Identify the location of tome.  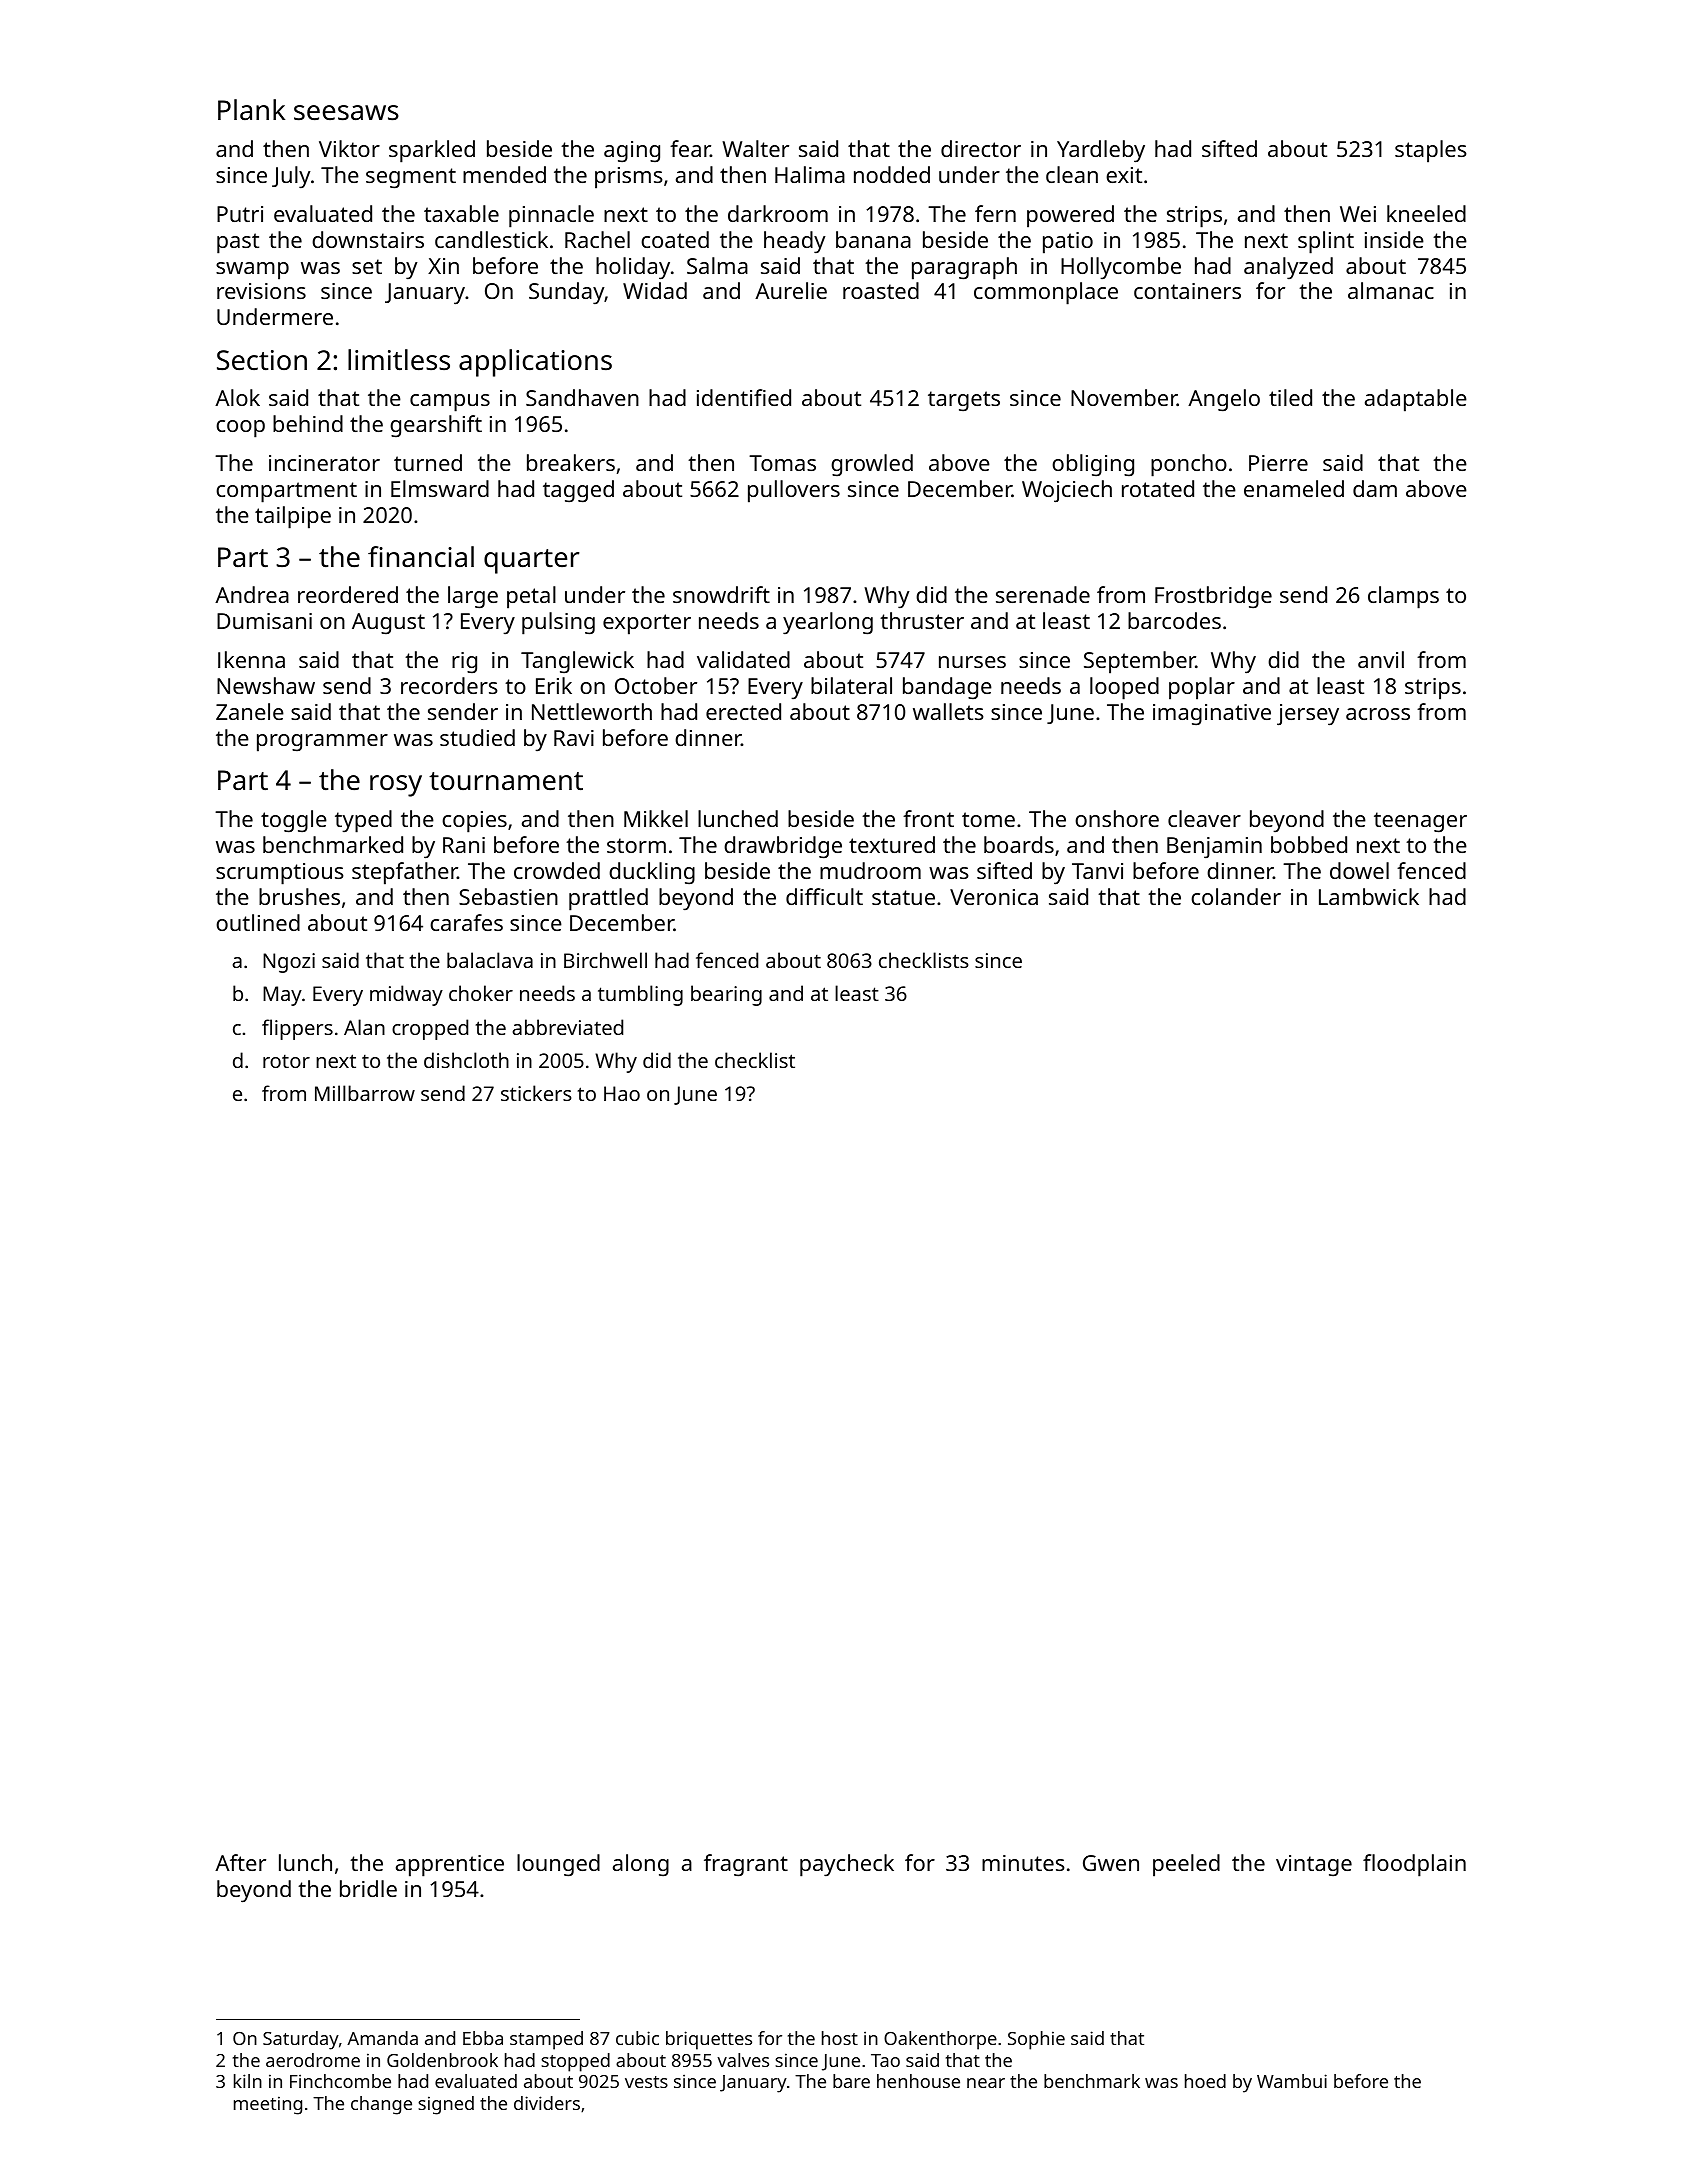
(988, 819).
